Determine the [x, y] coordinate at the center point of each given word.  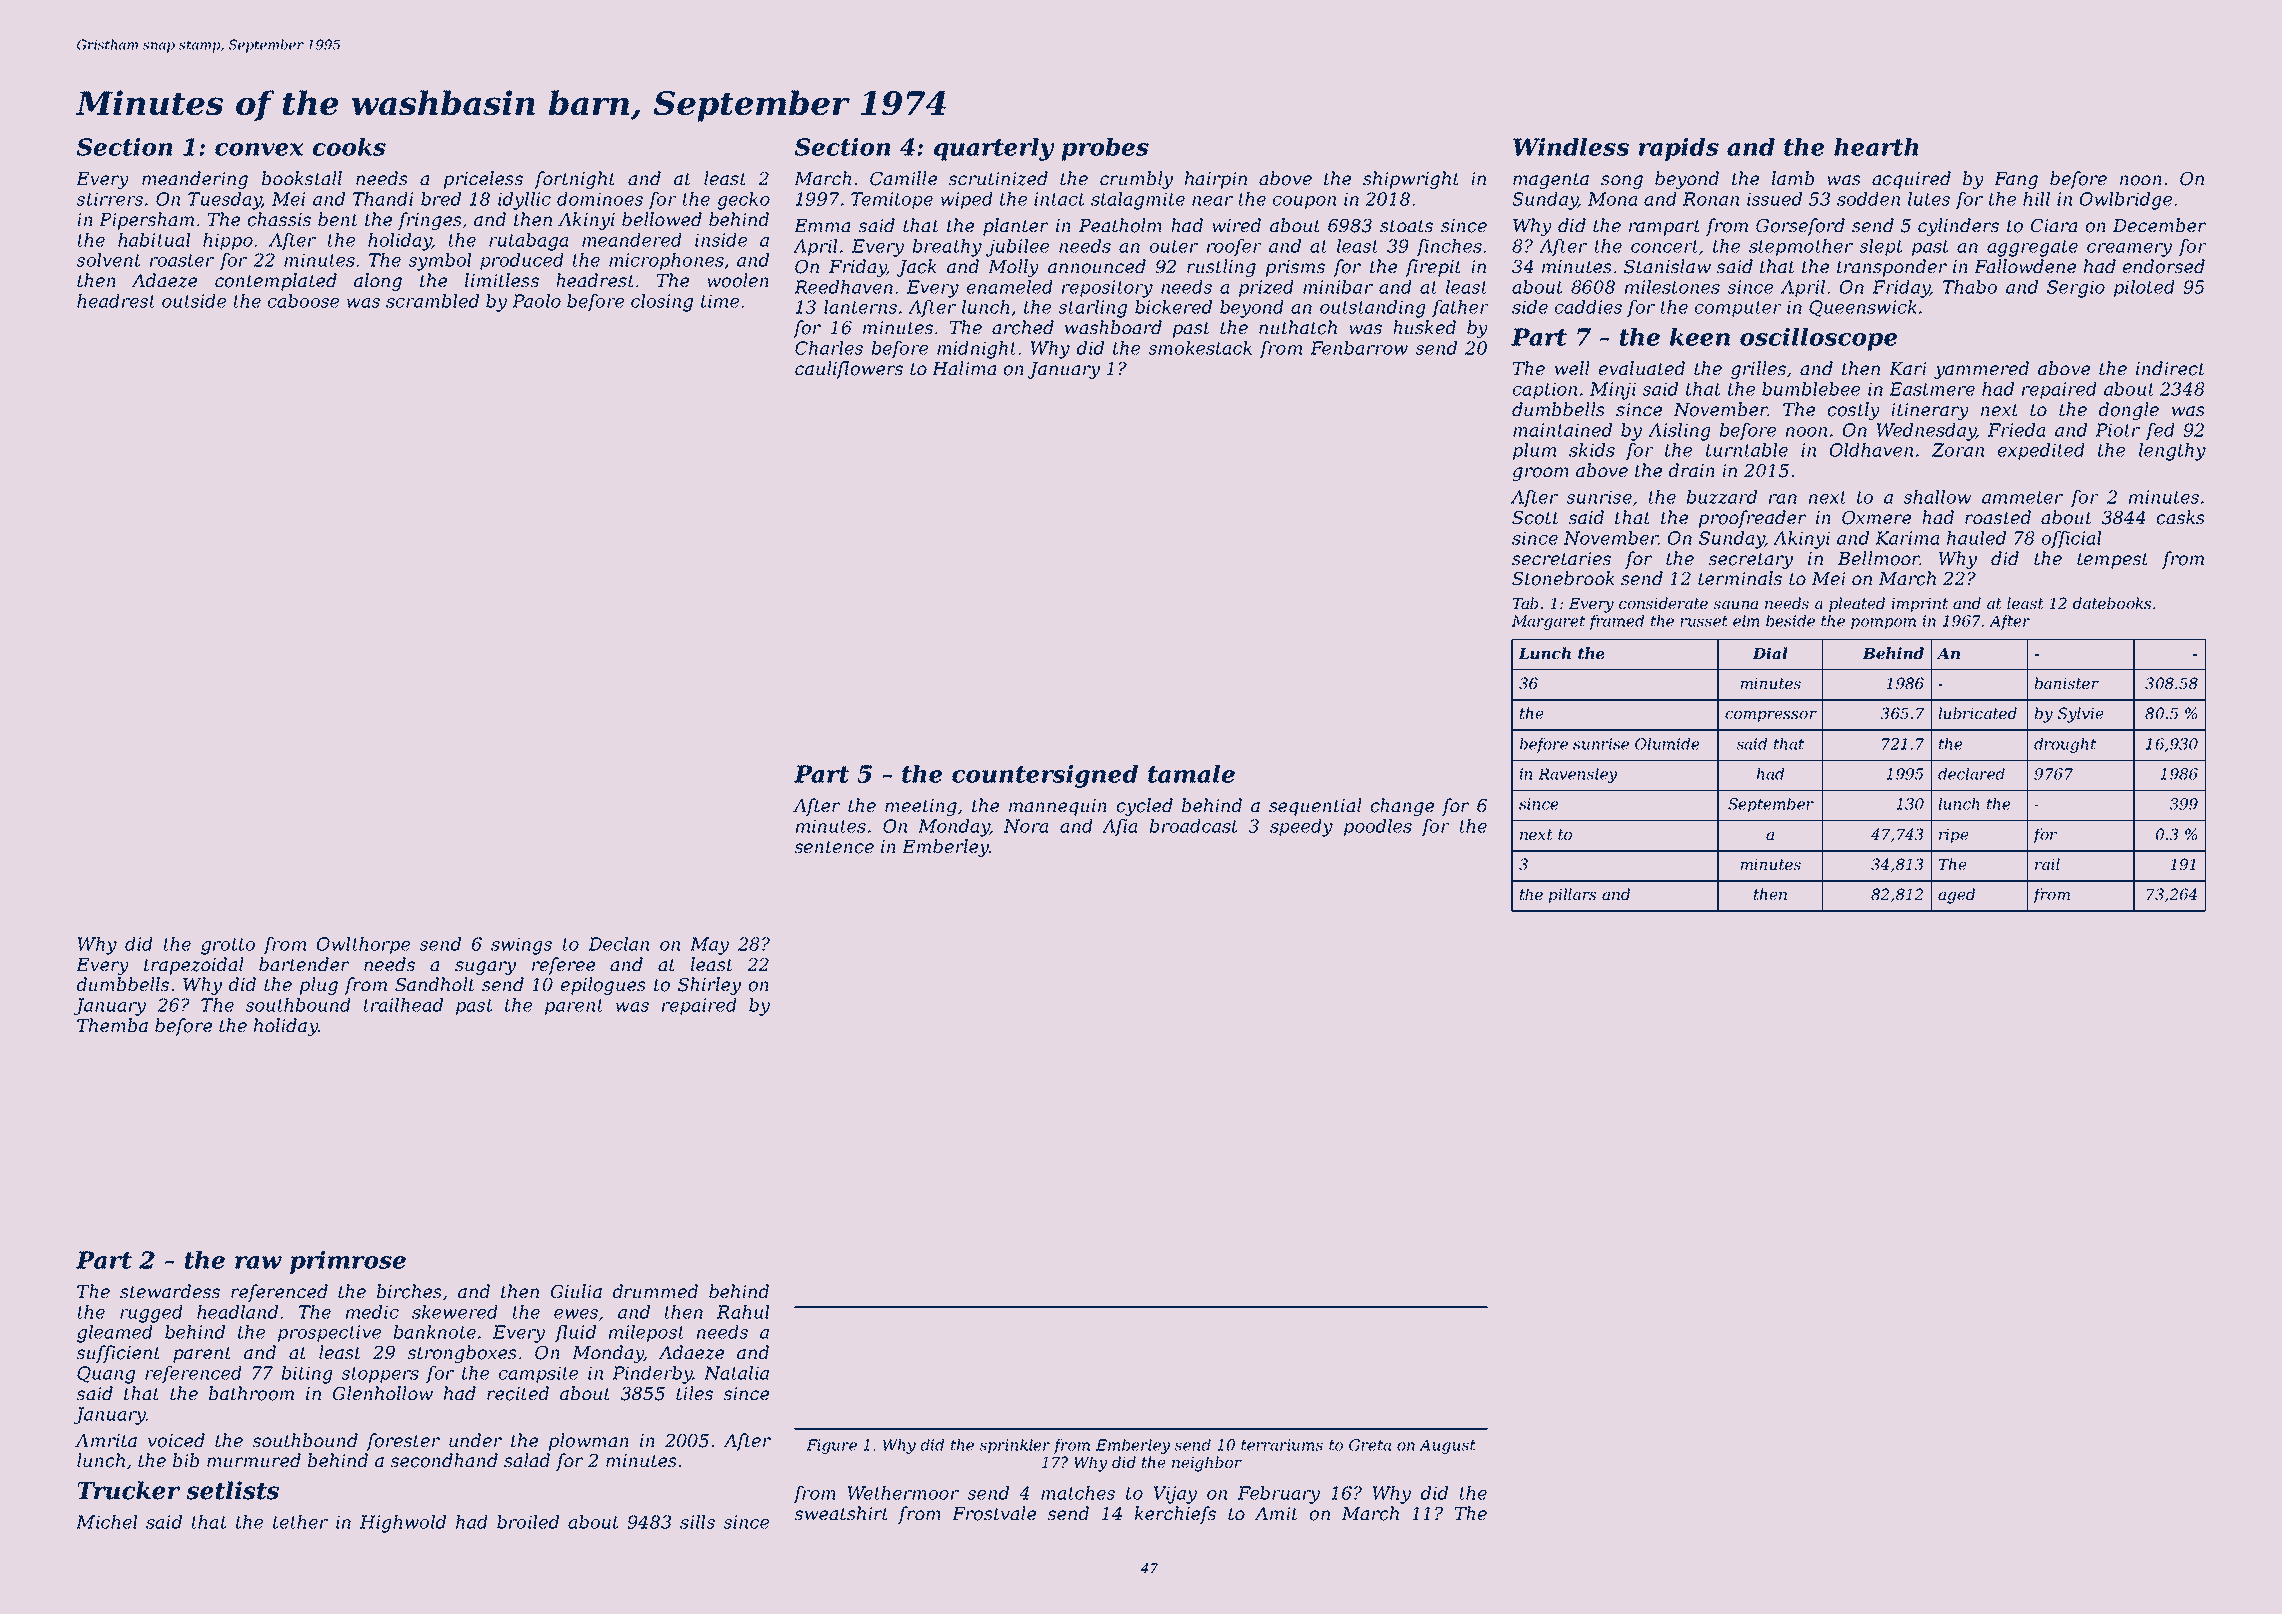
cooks [349, 147]
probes [1105, 149]
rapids [1679, 149]
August [1447, 1446]
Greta [1370, 1445]
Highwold [403, 1524]
